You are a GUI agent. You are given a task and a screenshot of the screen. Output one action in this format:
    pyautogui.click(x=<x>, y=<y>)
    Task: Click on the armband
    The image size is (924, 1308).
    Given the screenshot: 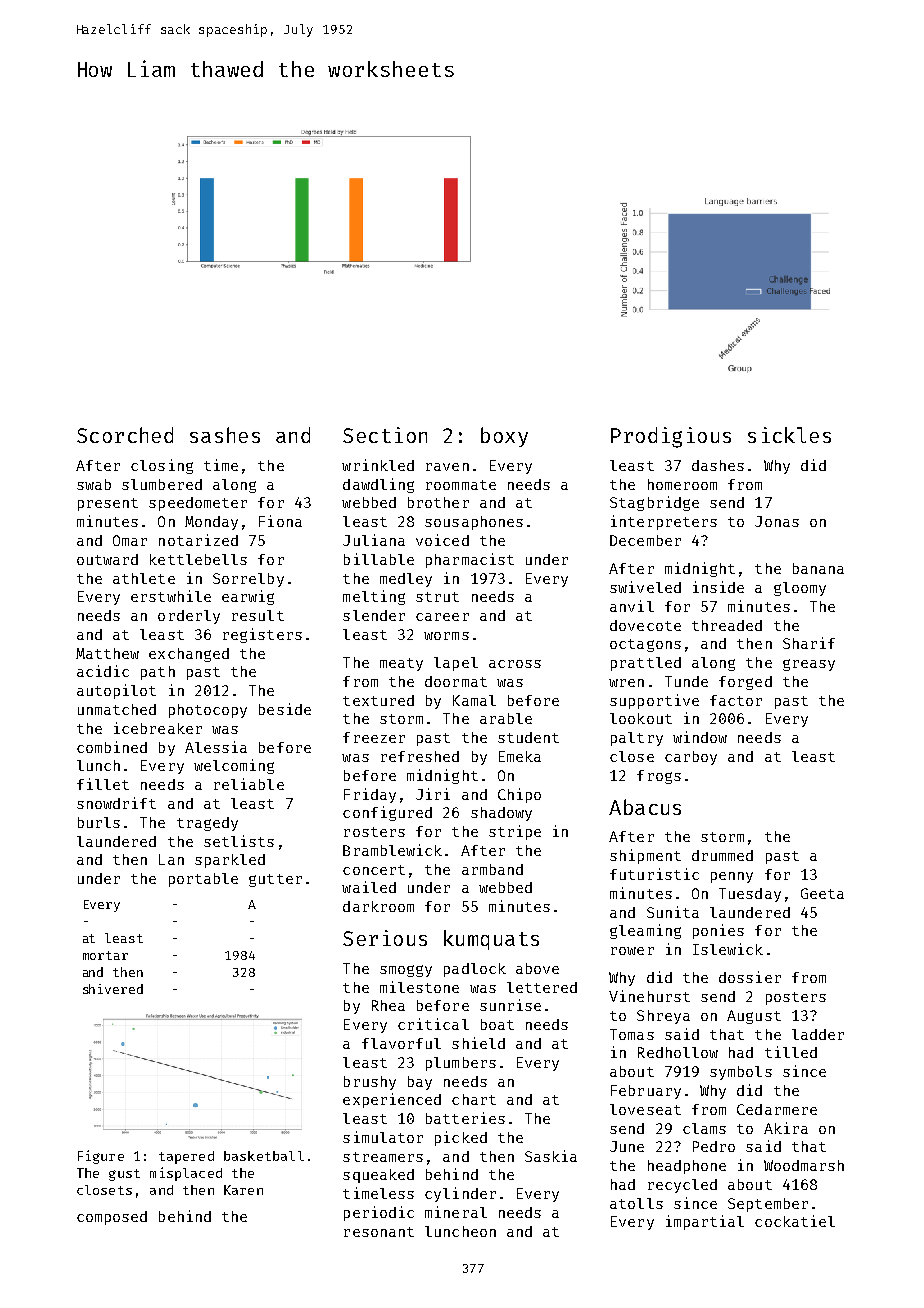 What is the action you would take?
    pyautogui.click(x=492, y=869)
